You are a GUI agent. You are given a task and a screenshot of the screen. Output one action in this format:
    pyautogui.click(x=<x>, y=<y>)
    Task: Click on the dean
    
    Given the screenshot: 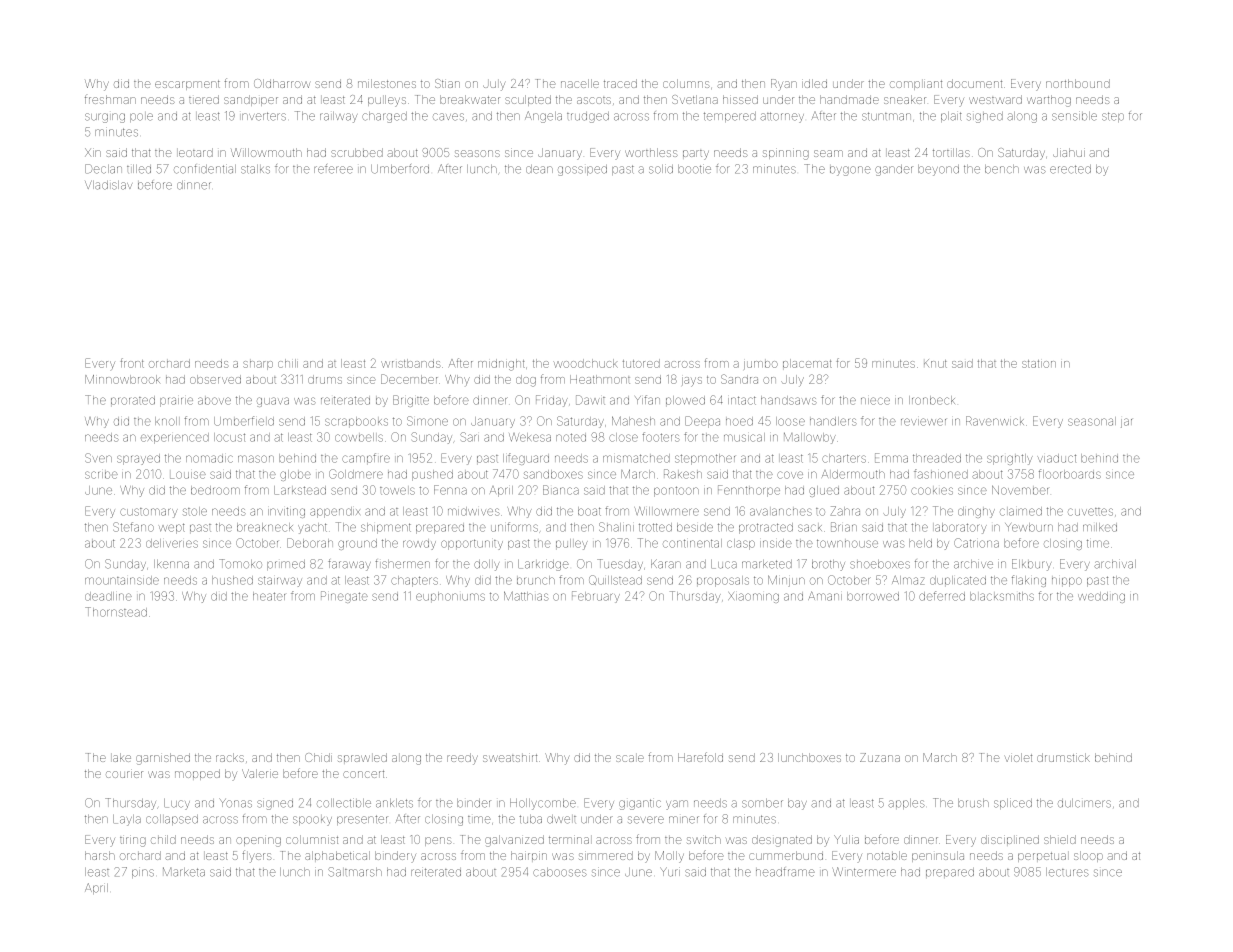 What is the action you would take?
    pyautogui.click(x=539, y=169)
